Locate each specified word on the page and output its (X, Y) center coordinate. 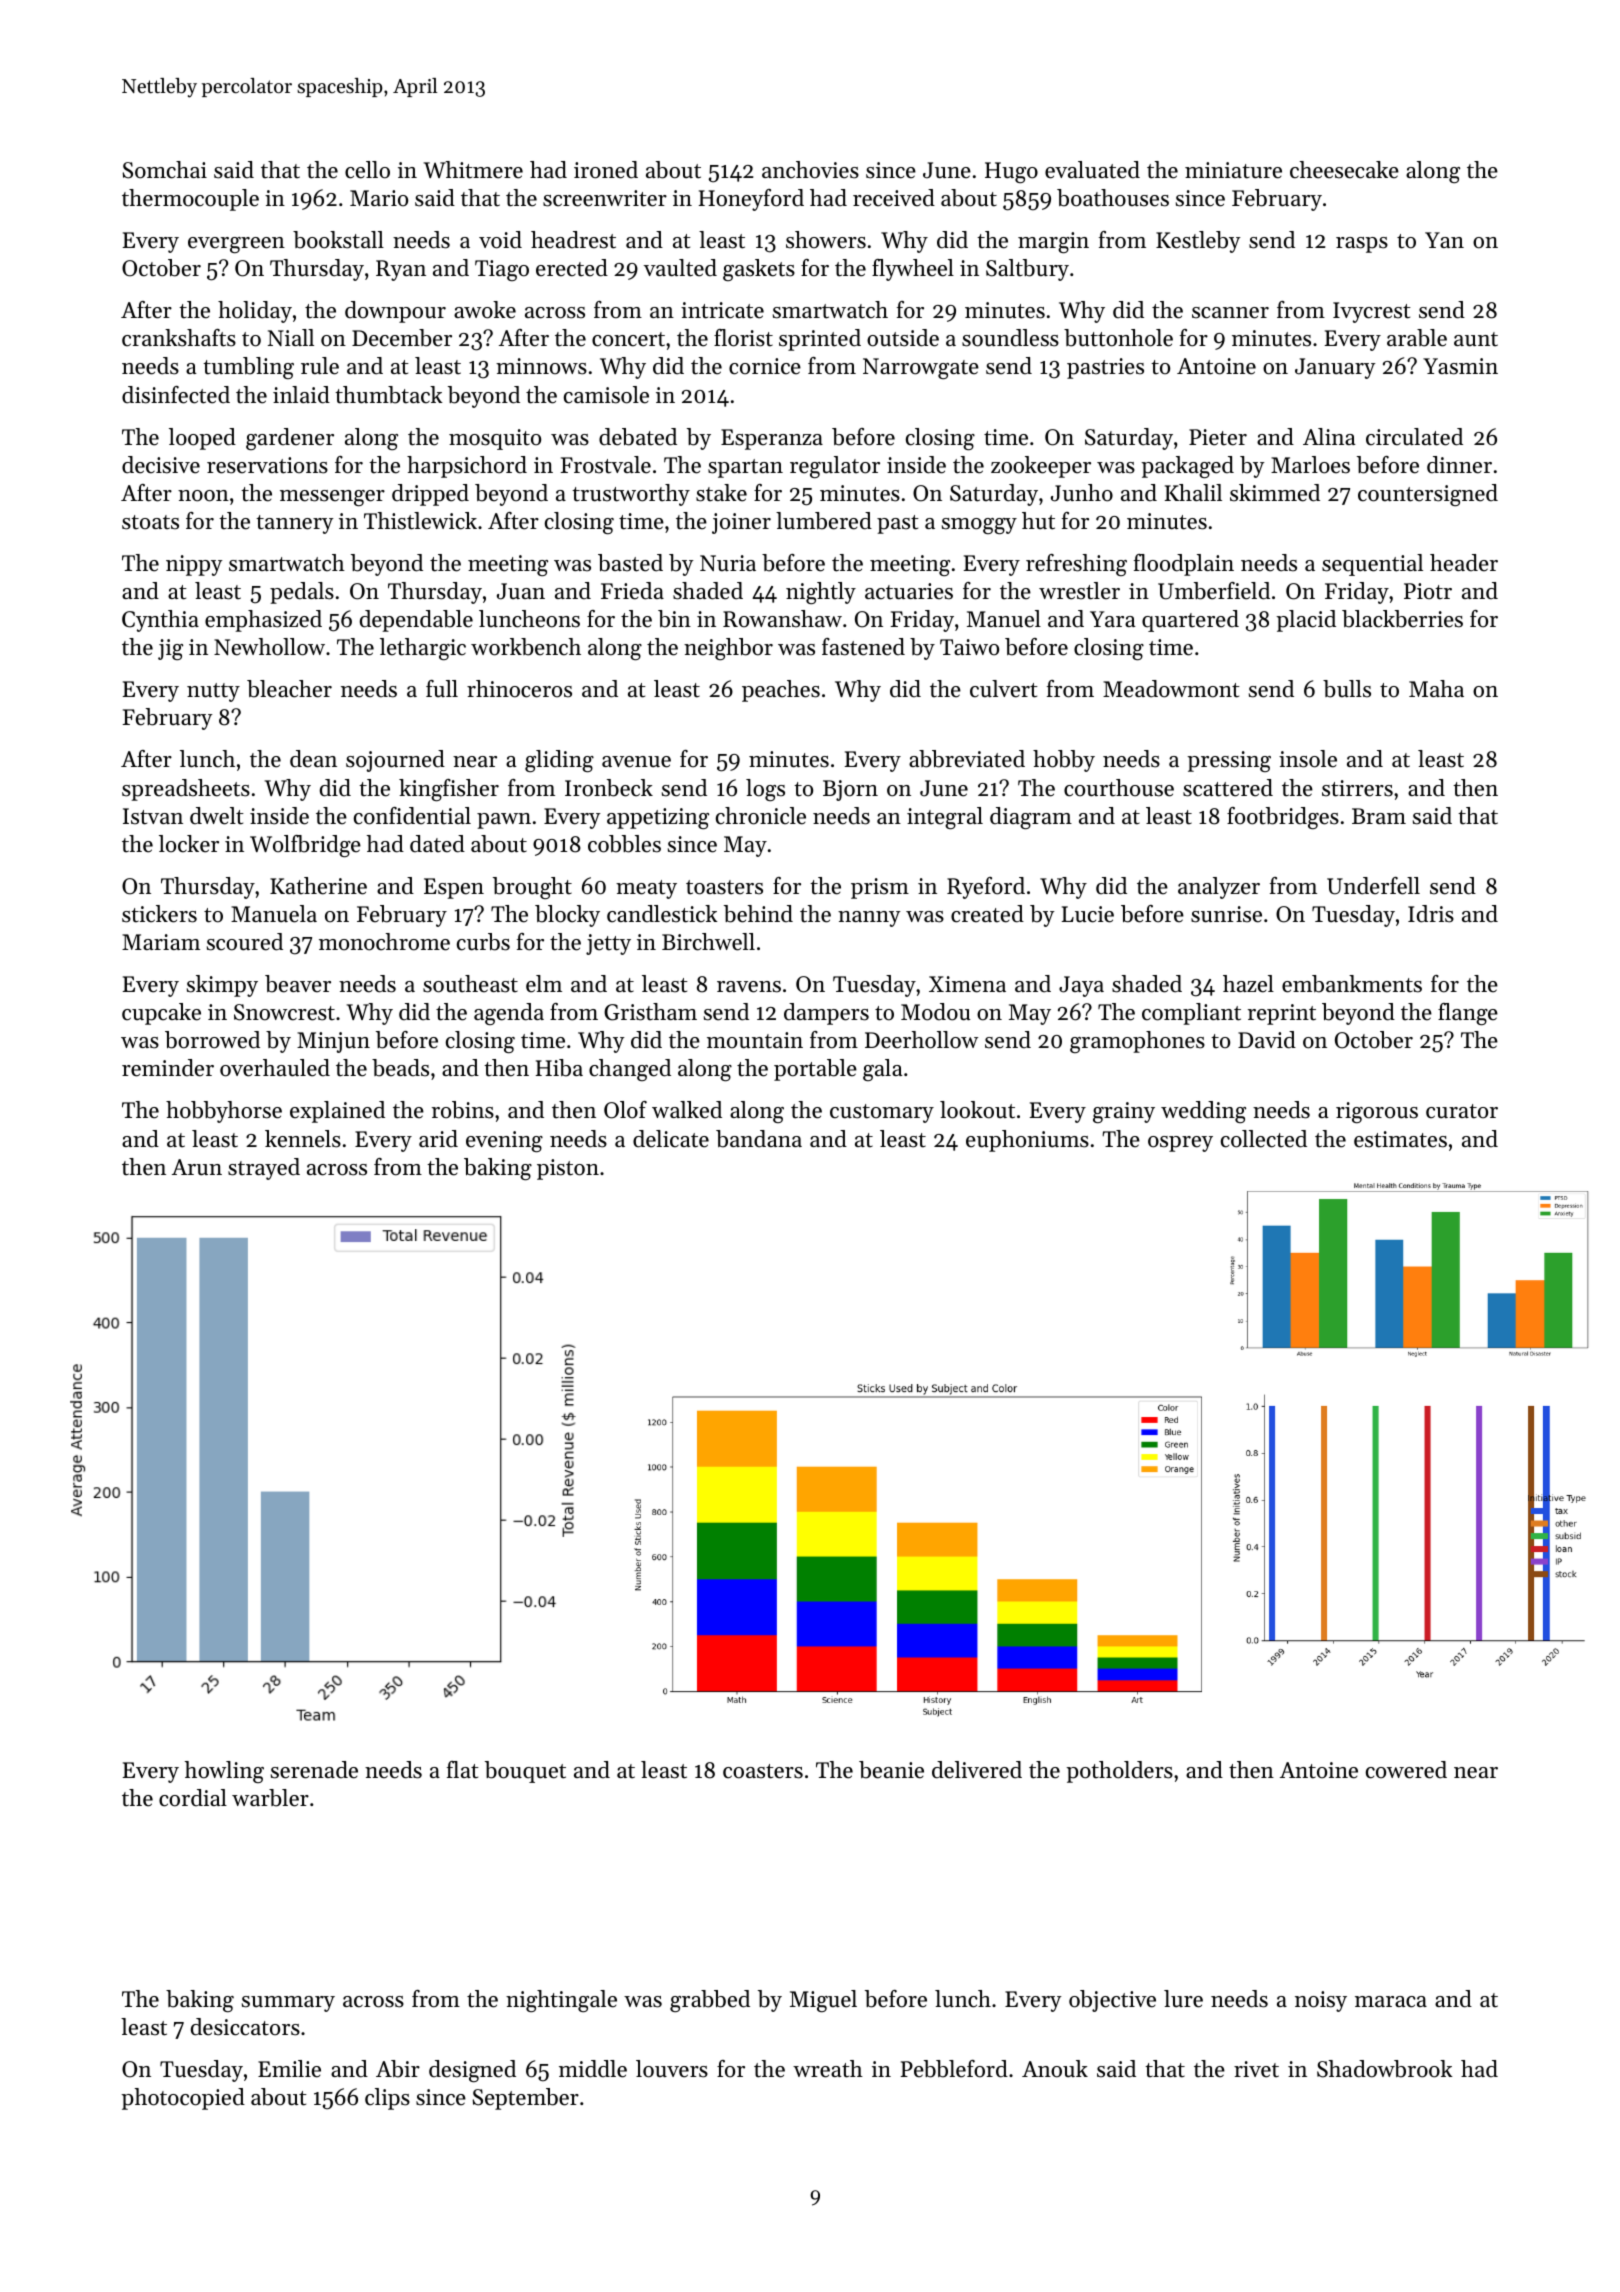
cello (367, 170)
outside (903, 338)
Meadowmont (1171, 689)
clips (387, 2099)
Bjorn (850, 790)
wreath (828, 2069)
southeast (470, 984)
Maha (1436, 688)
